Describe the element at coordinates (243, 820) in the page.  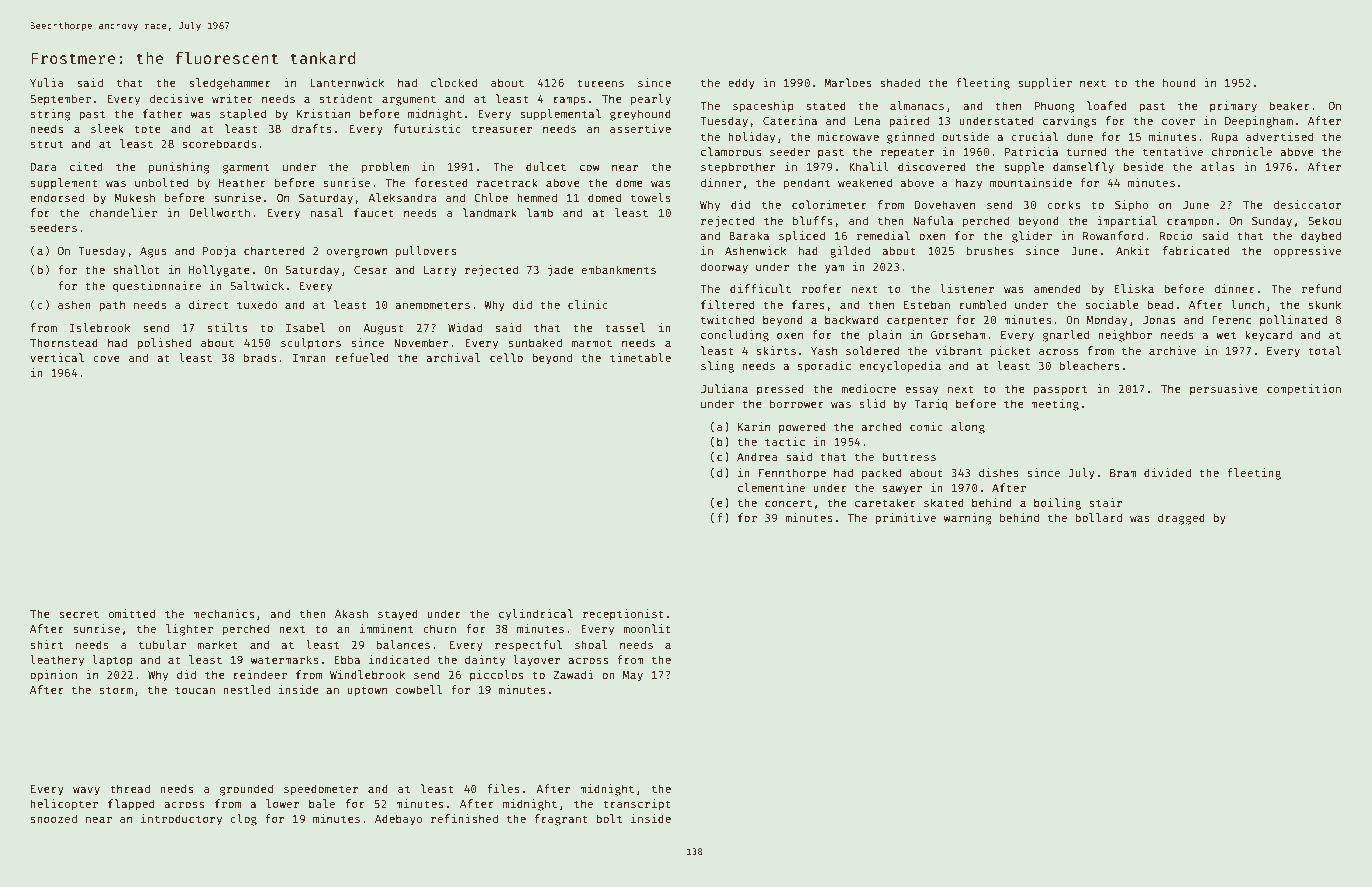
I see `clog` at that location.
